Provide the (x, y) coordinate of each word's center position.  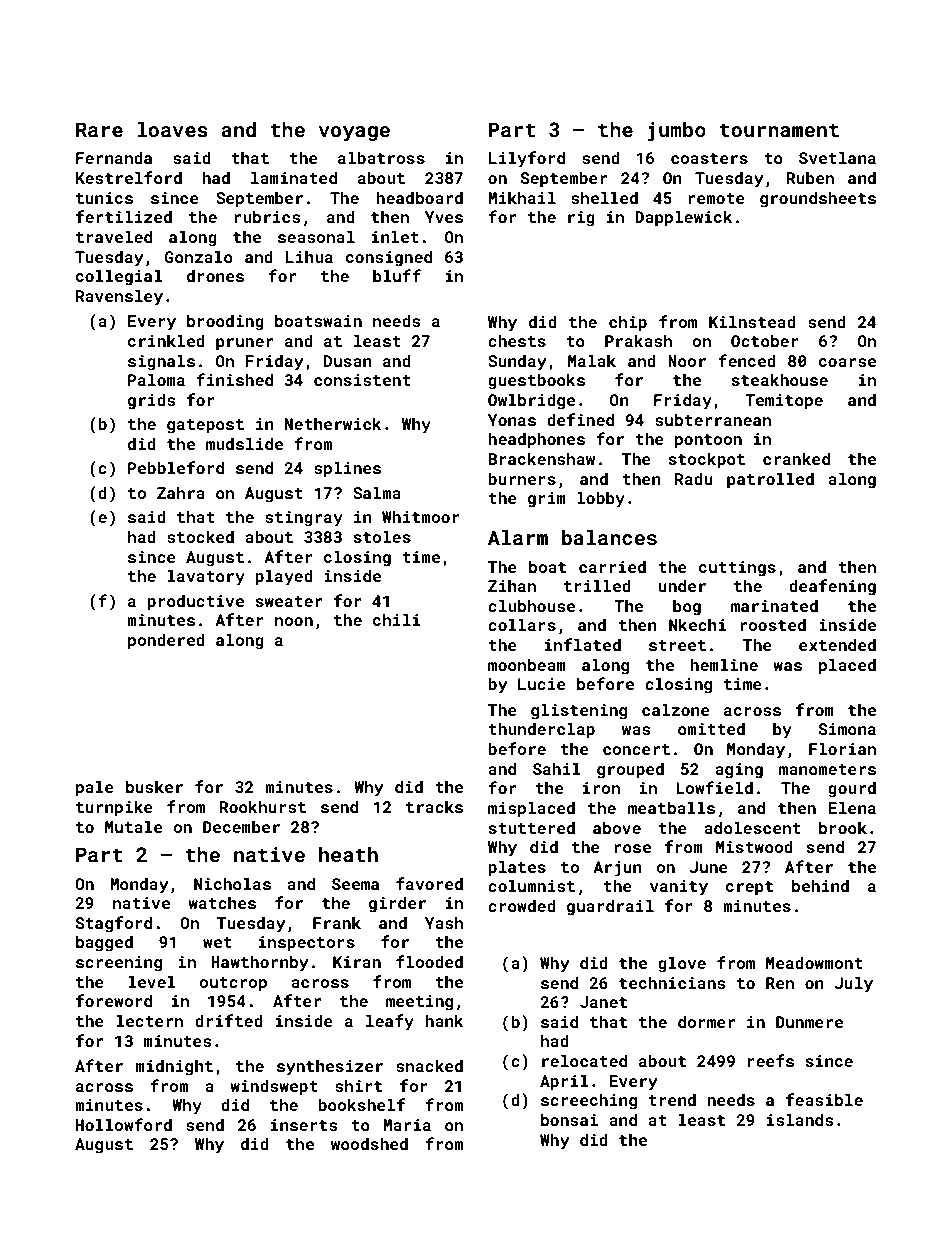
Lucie (542, 684)
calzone (676, 709)
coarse (847, 362)
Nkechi (697, 624)
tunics (104, 198)
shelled (604, 197)
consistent (362, 380)
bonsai (569, 1119)
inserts (304, 1125)
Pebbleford (176, 467)
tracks (434, 806)
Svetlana (837, 157)
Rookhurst (262, 806)
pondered (166, 641)
